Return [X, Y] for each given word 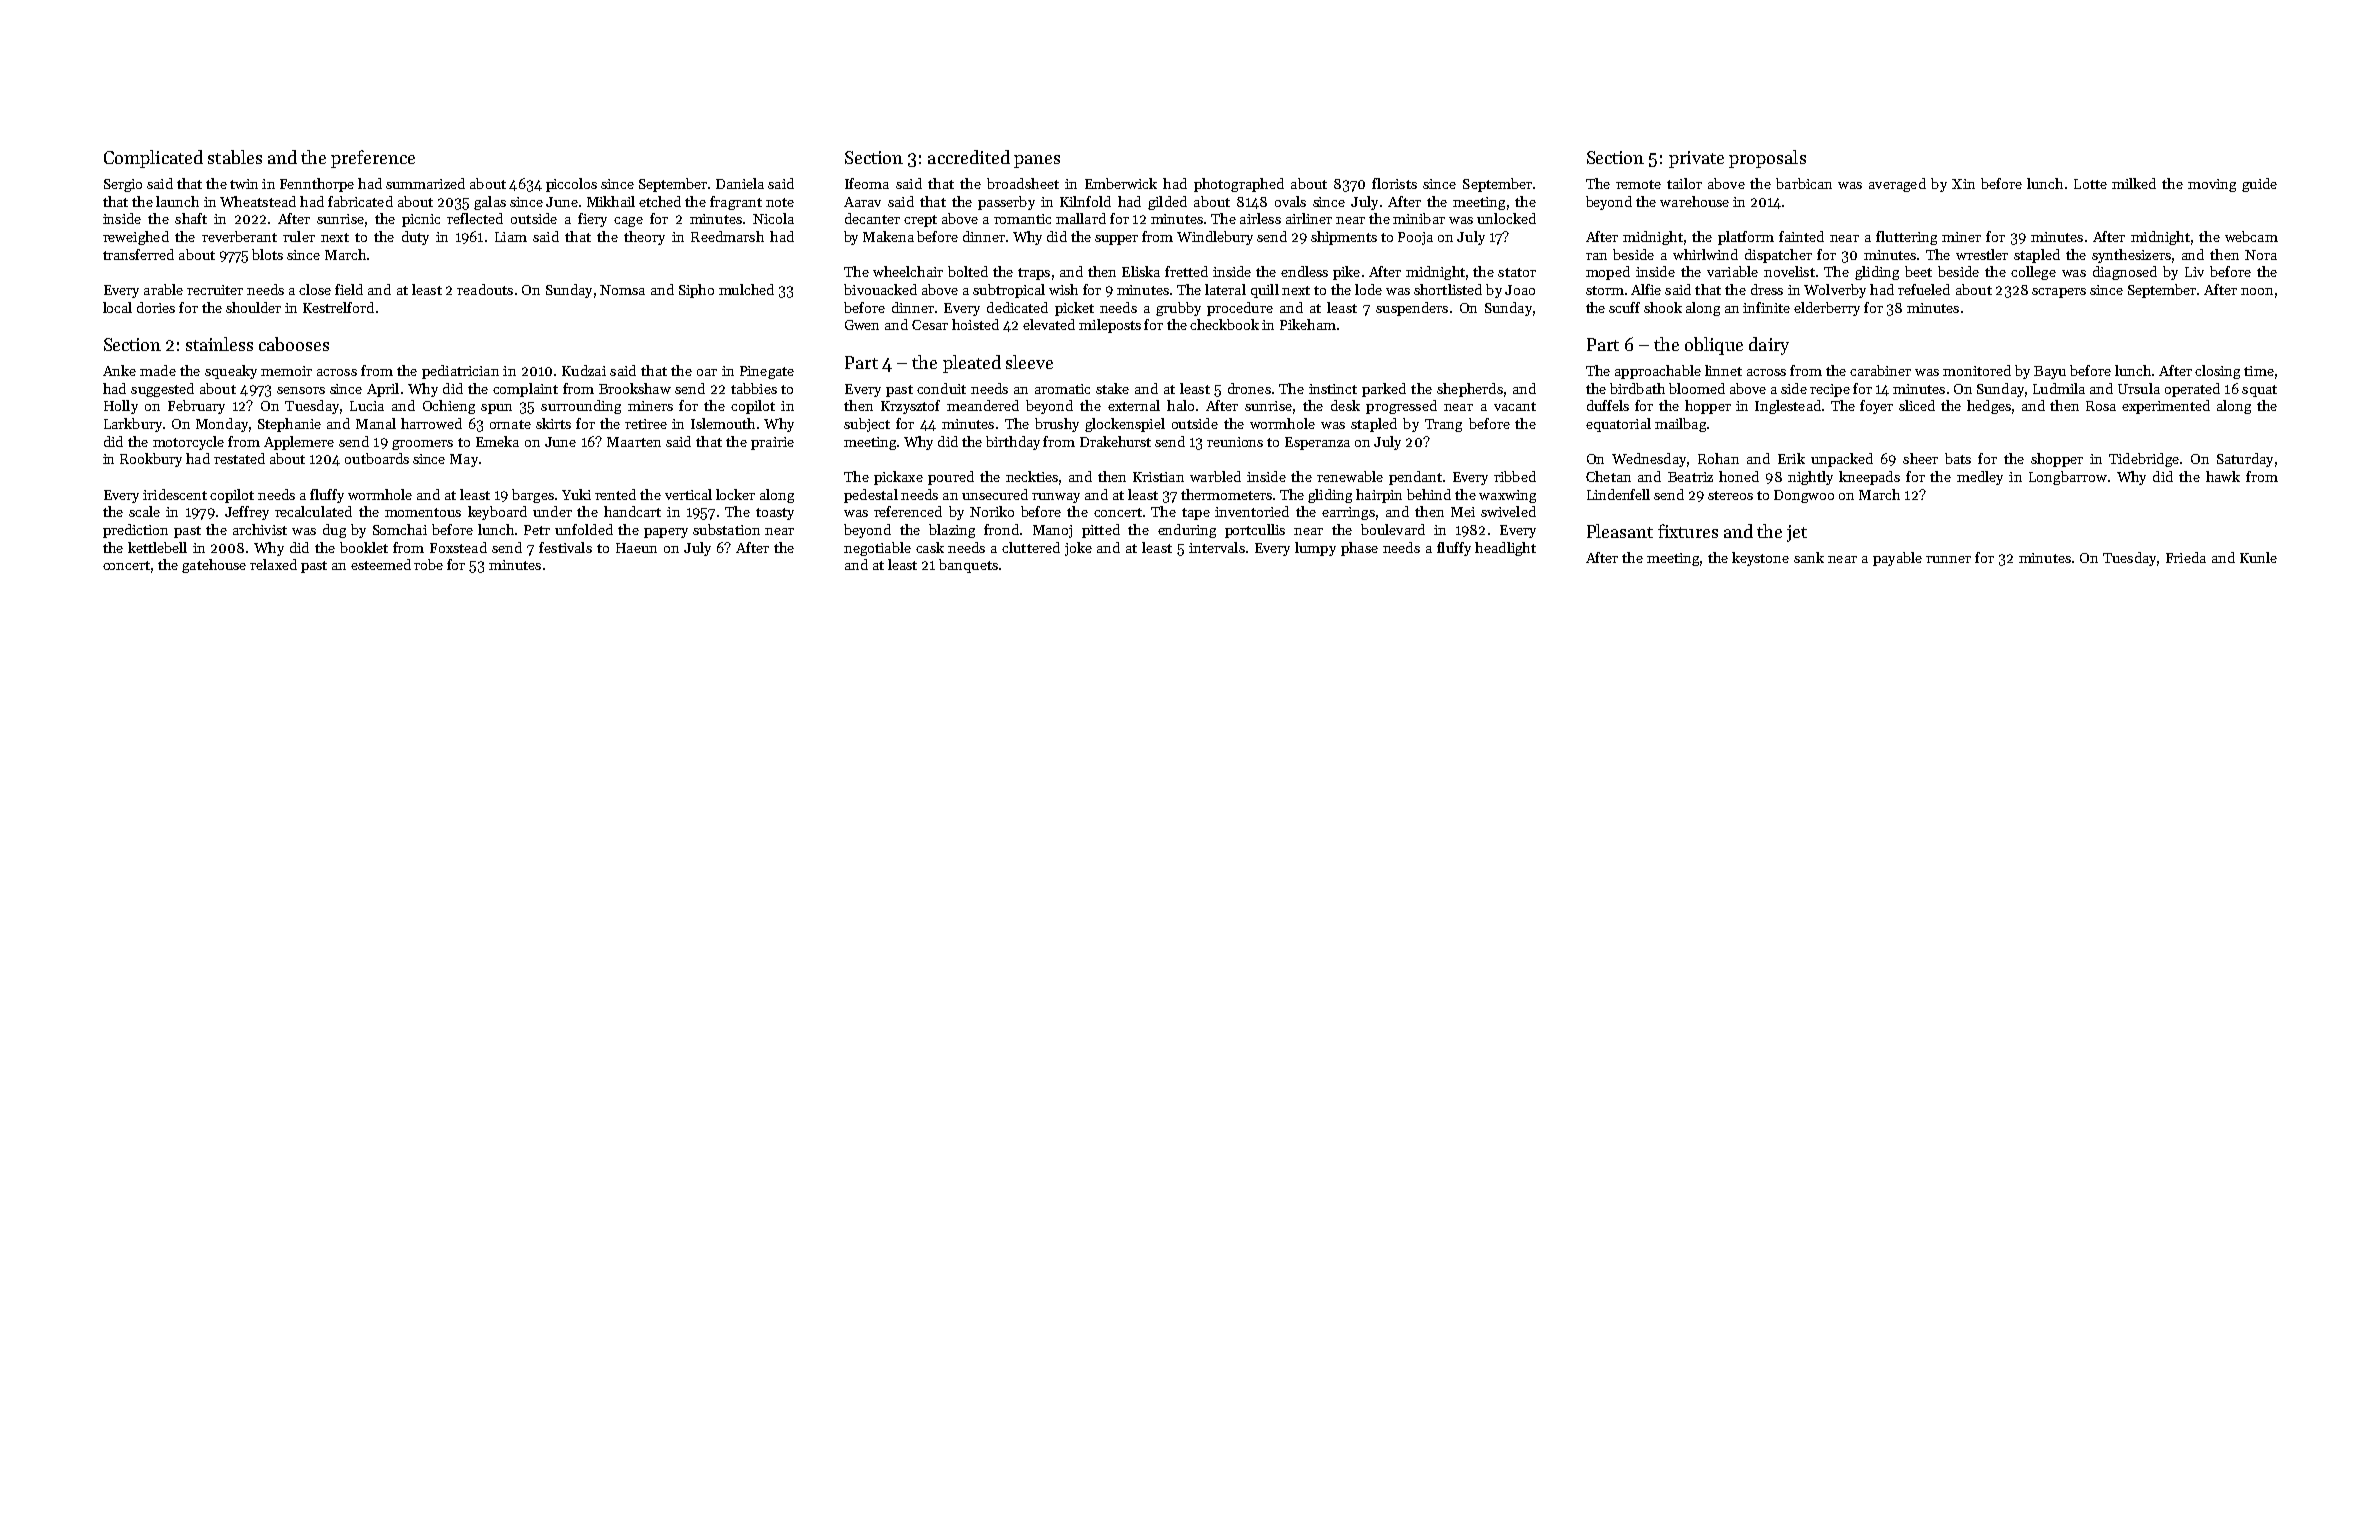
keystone [1760, 559]
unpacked [1842, 460]
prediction [135, 531]
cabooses [294, 344]
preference [373, 159]
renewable [1350, 476]
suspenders [1412, 309]
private [1696, 159]
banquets [968, 566]
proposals [1767, 159]
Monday [222, 425]
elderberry [1827, 309]
